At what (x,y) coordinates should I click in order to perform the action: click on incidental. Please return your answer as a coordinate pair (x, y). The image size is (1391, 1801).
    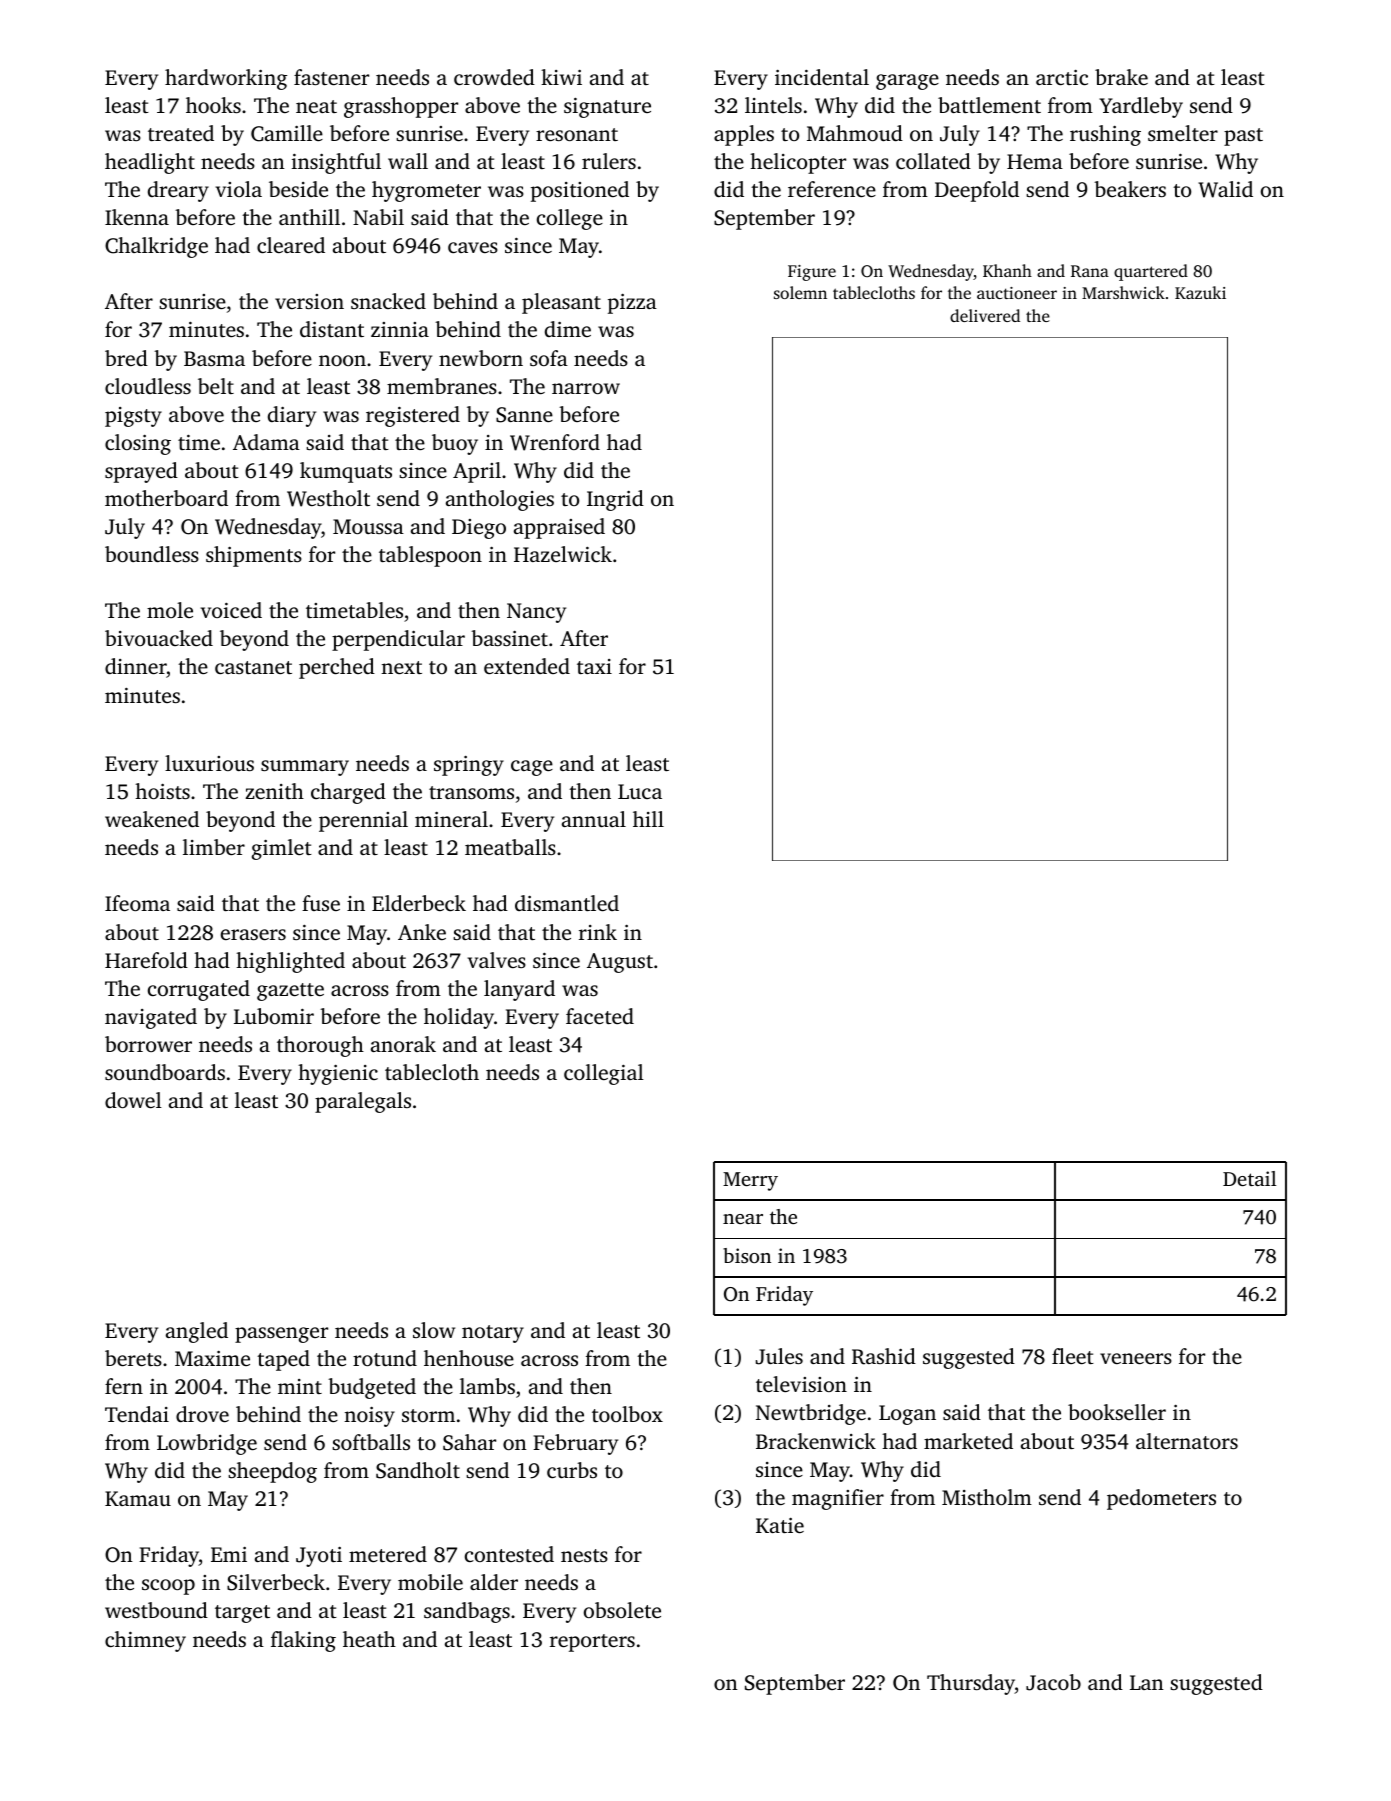
    Looking at the image, I should click on (822, 77).
